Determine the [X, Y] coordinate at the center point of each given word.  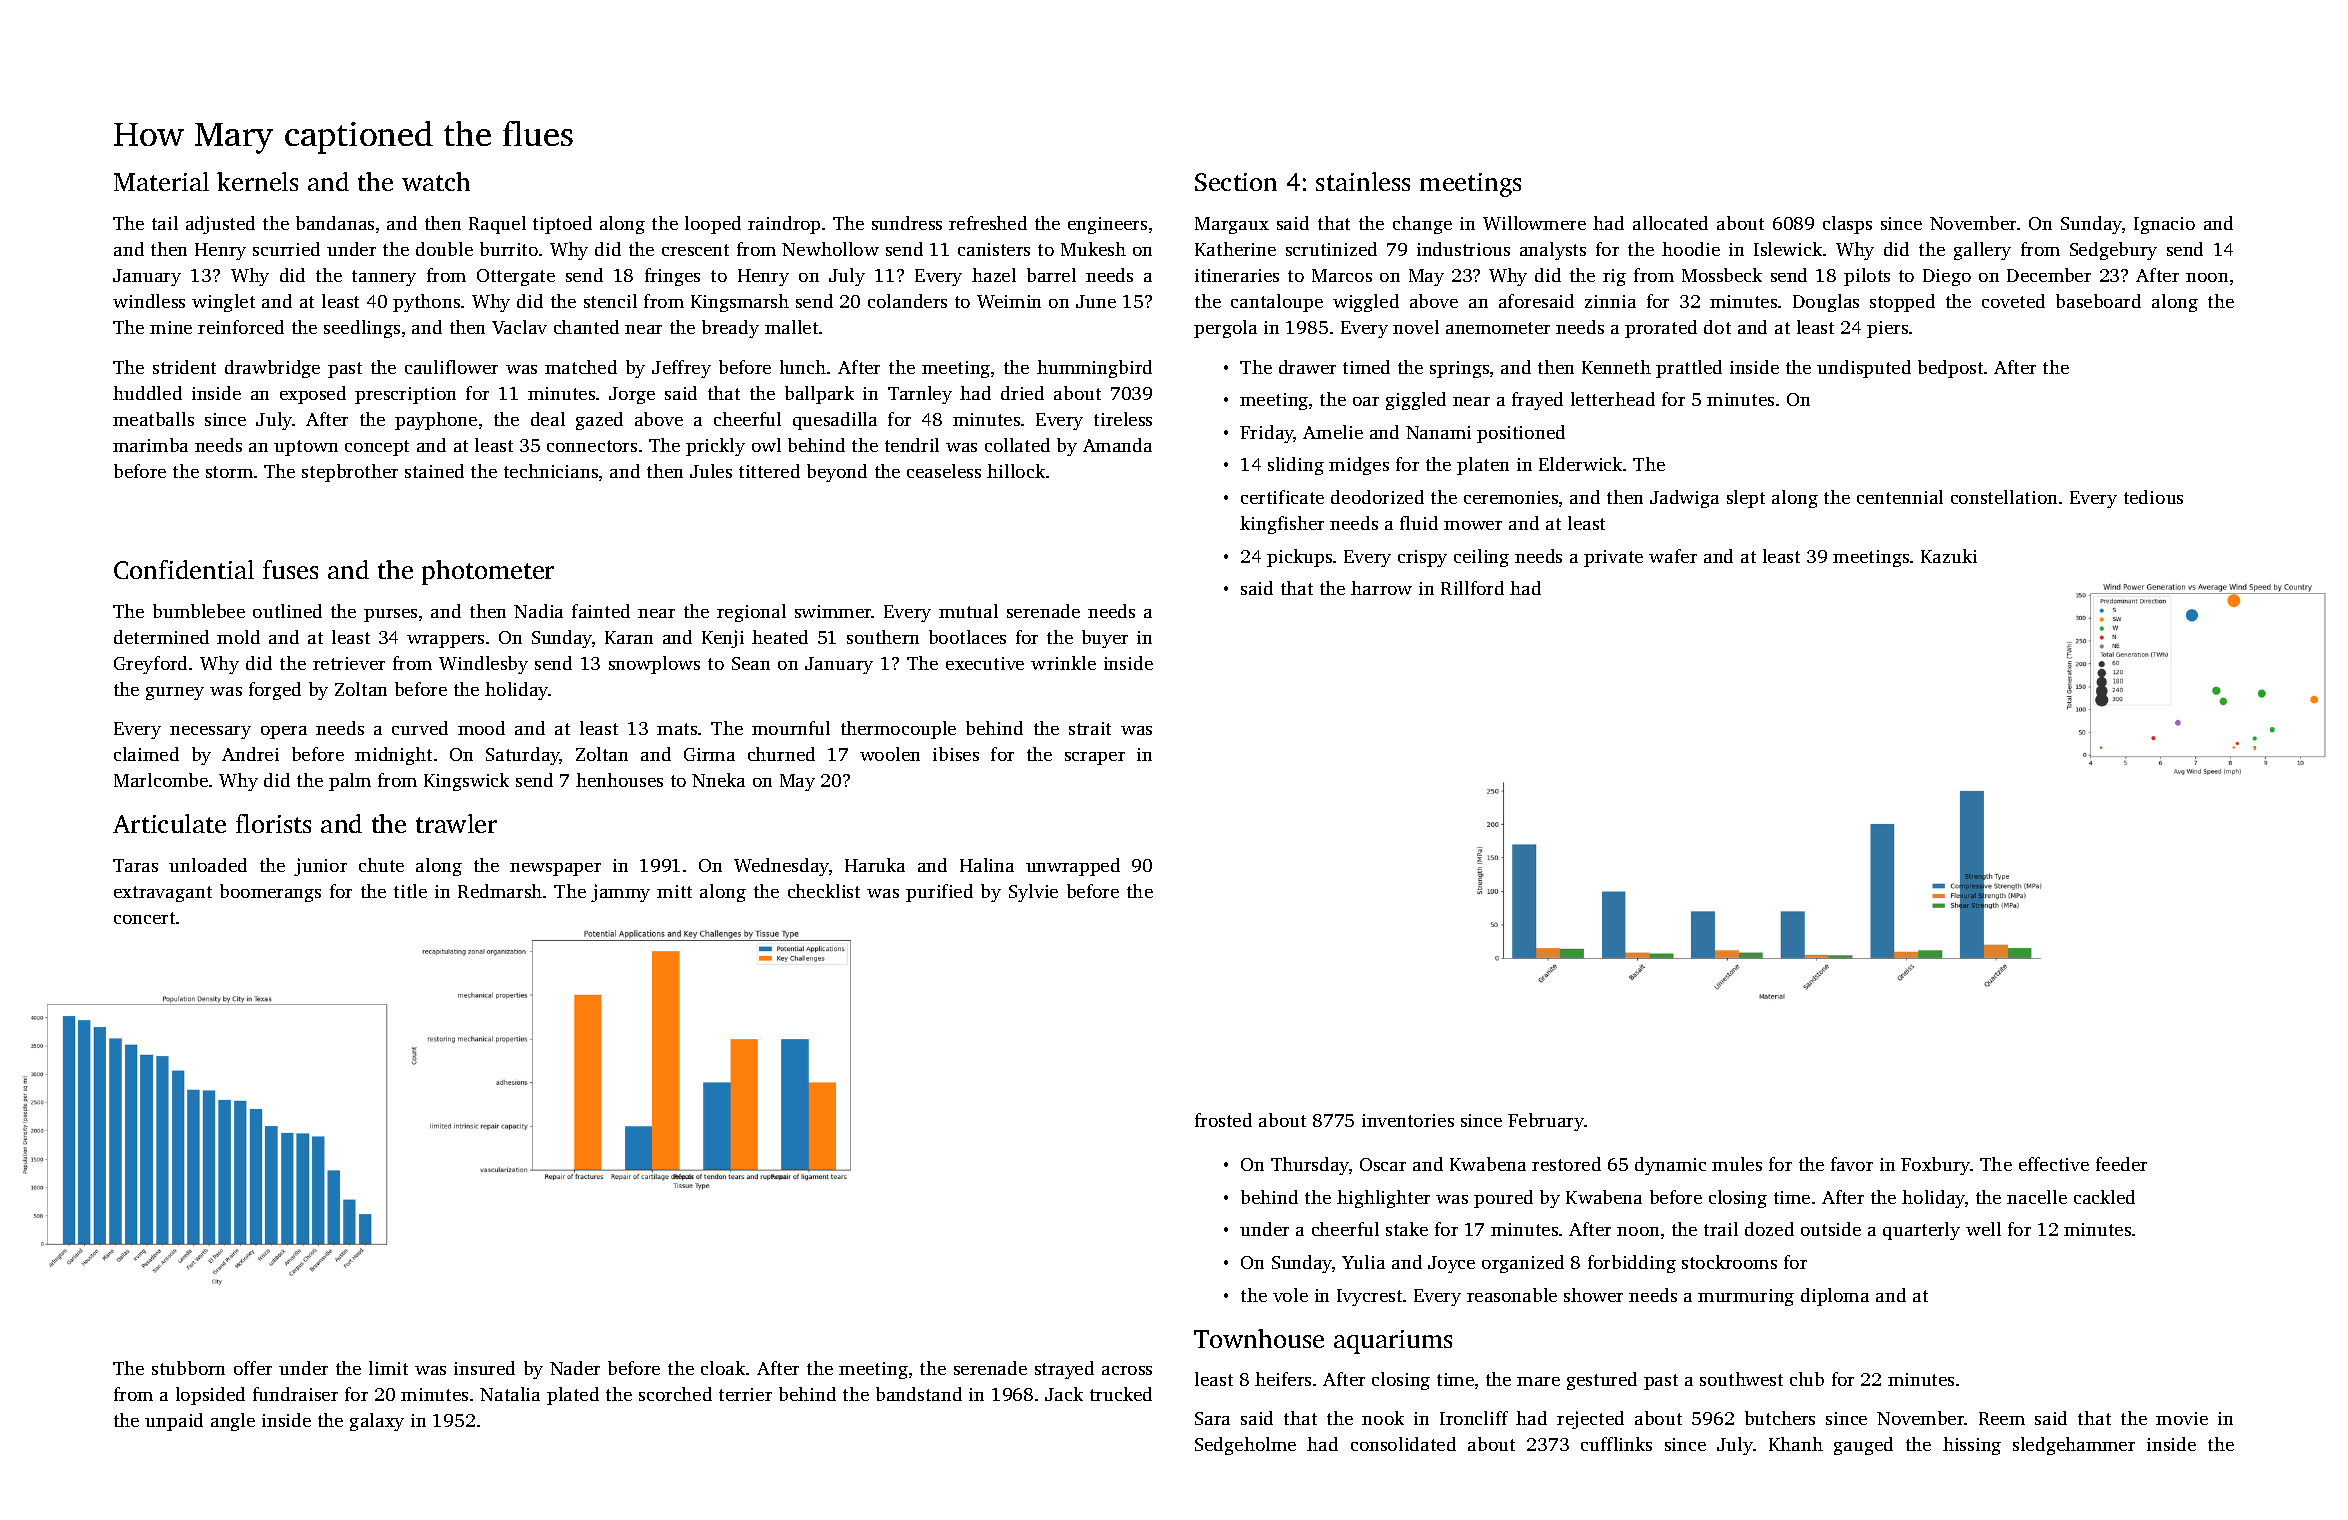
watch [436, 181]
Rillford [1472, 588]
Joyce [1451, 1264]
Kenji [723, 639]
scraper [1095, 758]
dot [1717, 327]
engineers [1107, 225]
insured [484, 1368]
